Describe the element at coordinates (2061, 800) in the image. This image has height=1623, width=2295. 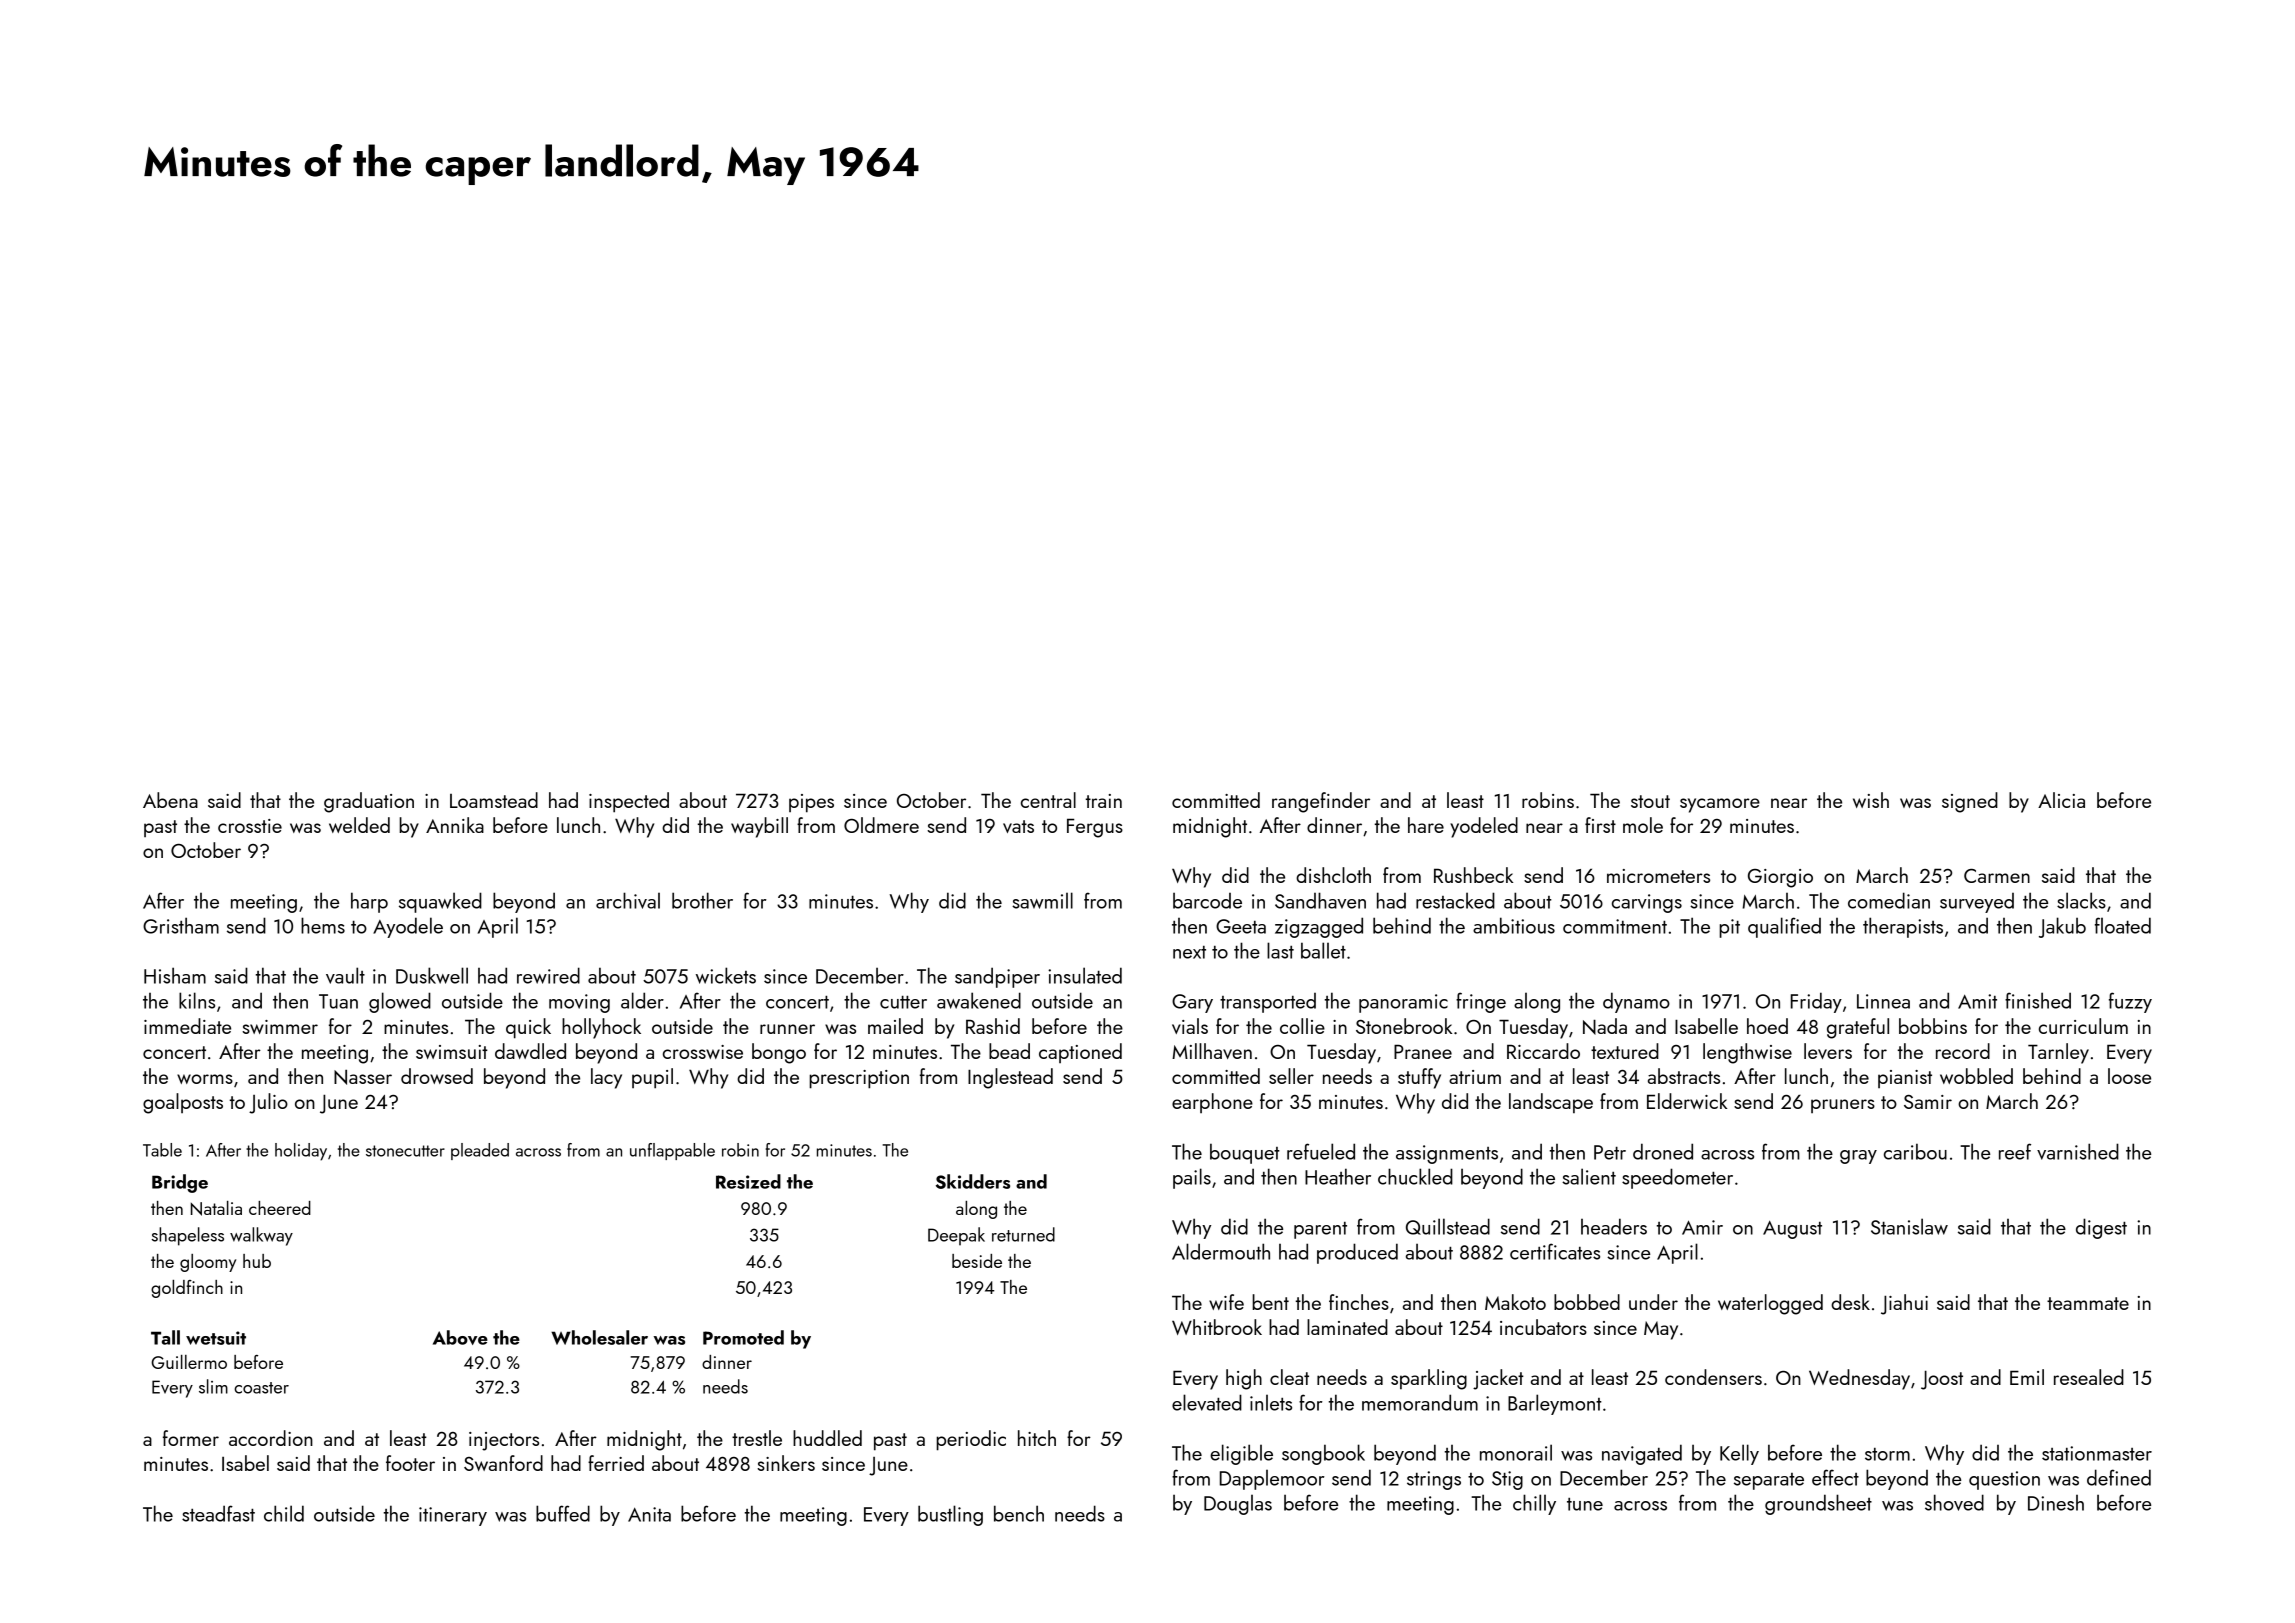
I see `Alicia` at that location.
